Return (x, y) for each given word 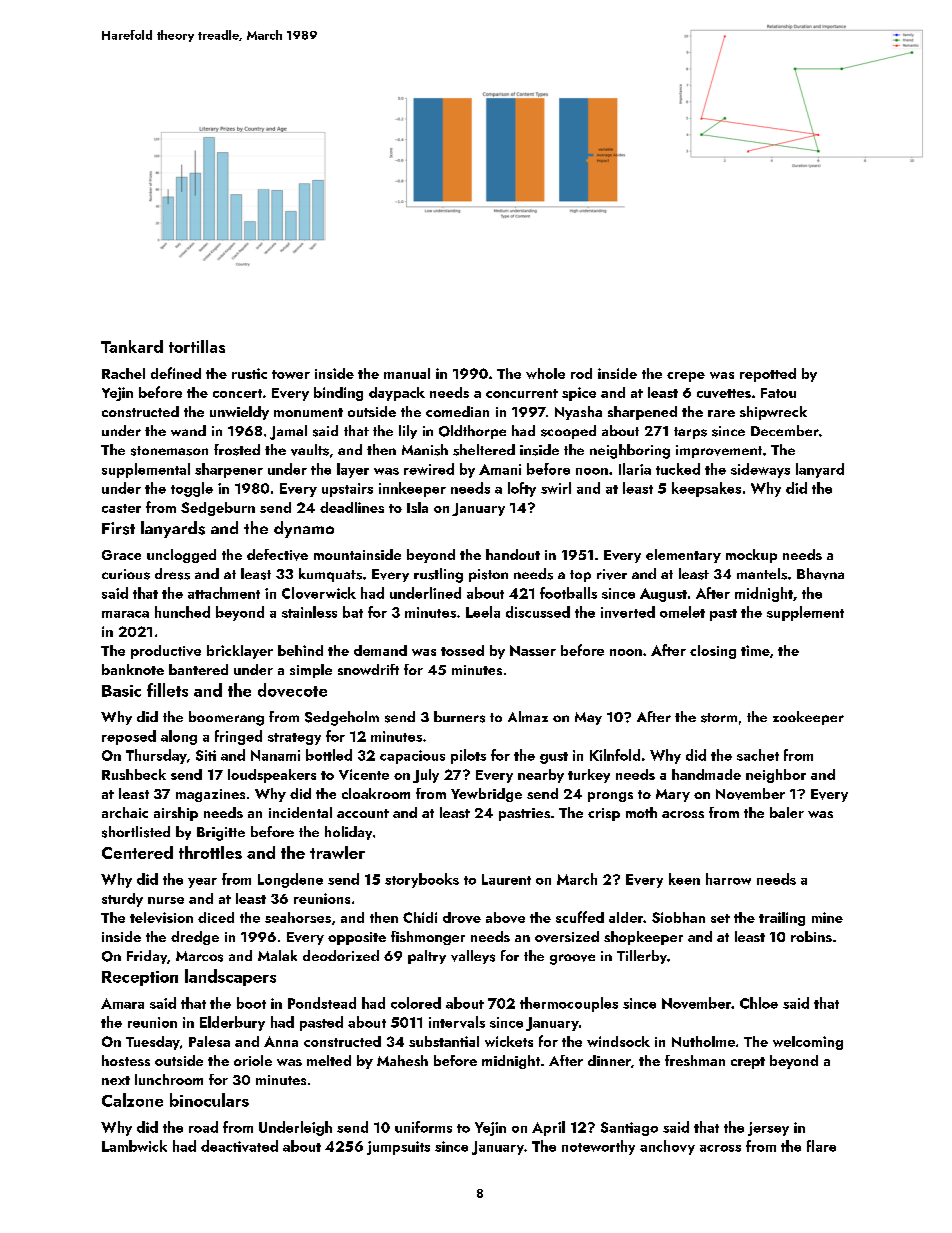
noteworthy (598, 1147)
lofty (522, 489)
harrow (728, 879)
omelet (682, 612)
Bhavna (820, 574)
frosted (237, 450)
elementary (683, 556)
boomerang (226, 718)
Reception (140, 978)
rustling (438, 575)
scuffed (580, 917)
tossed (462, 650)
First (118, 528)
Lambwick (134, 1146)
